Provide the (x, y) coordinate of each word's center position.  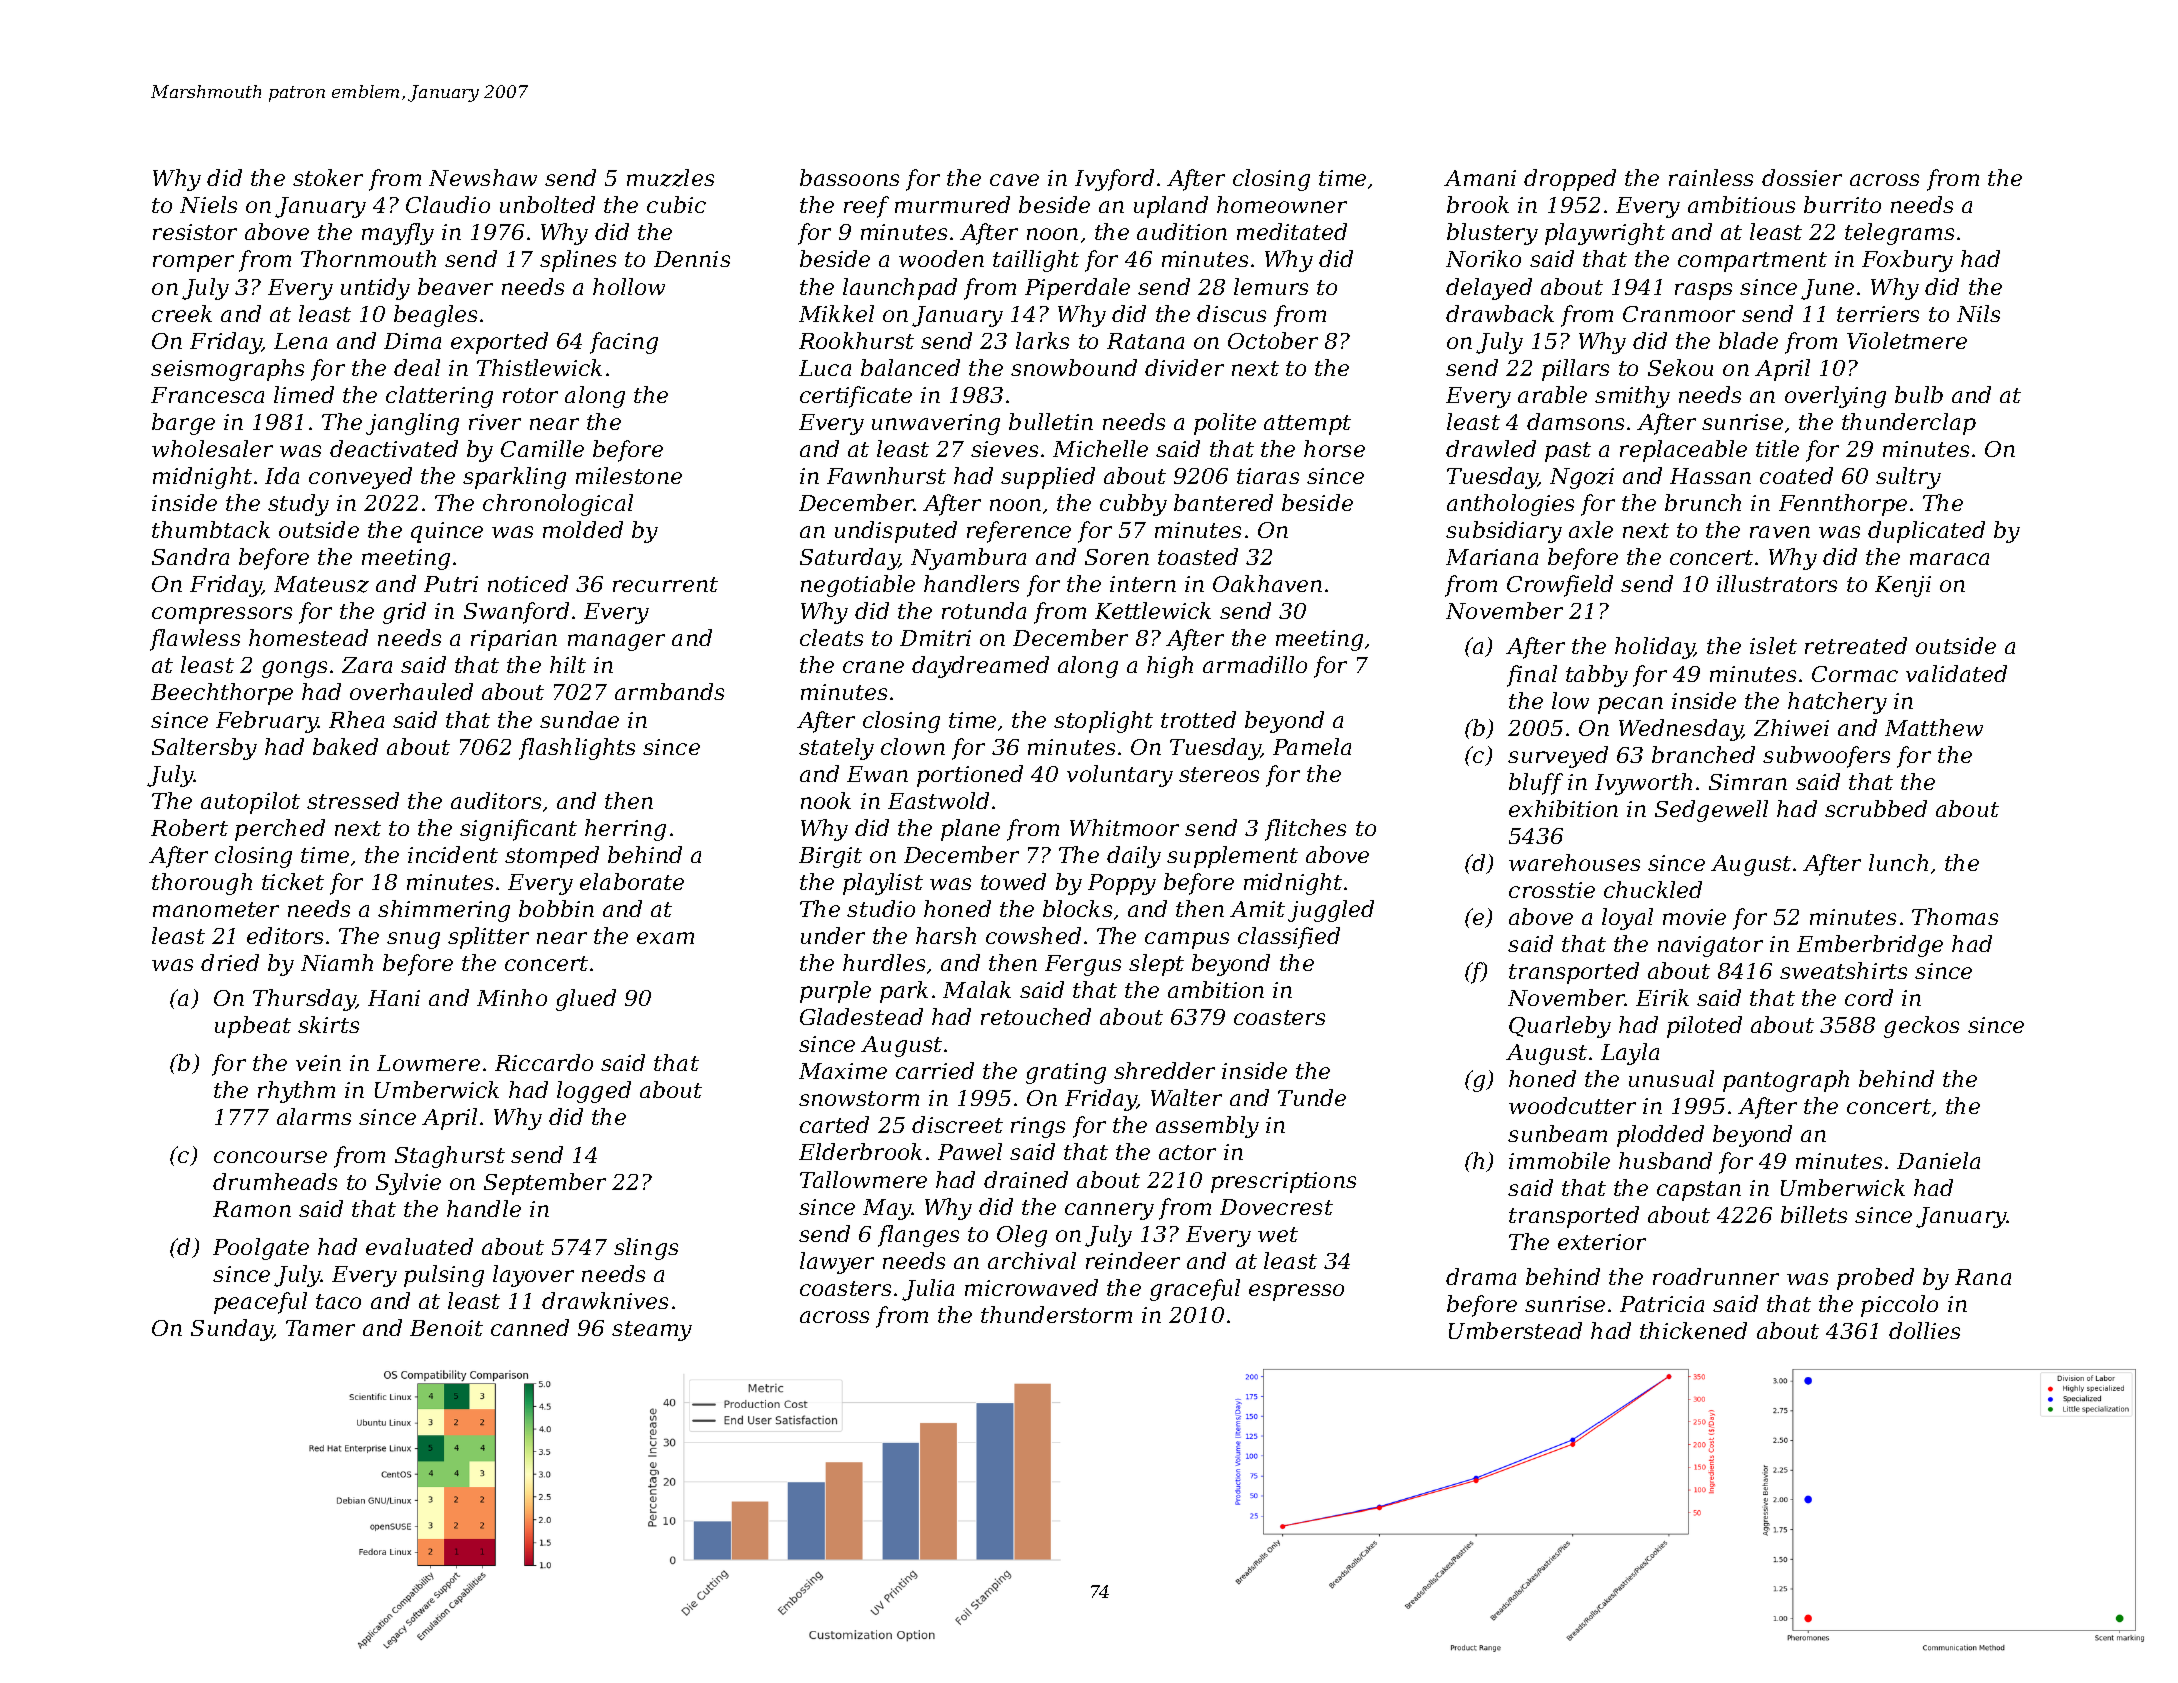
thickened (1693, 1330)
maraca (1949, 559)
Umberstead (1515, 1330)
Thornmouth (368, 258)
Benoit (446, 1328)
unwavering (936, 424)
